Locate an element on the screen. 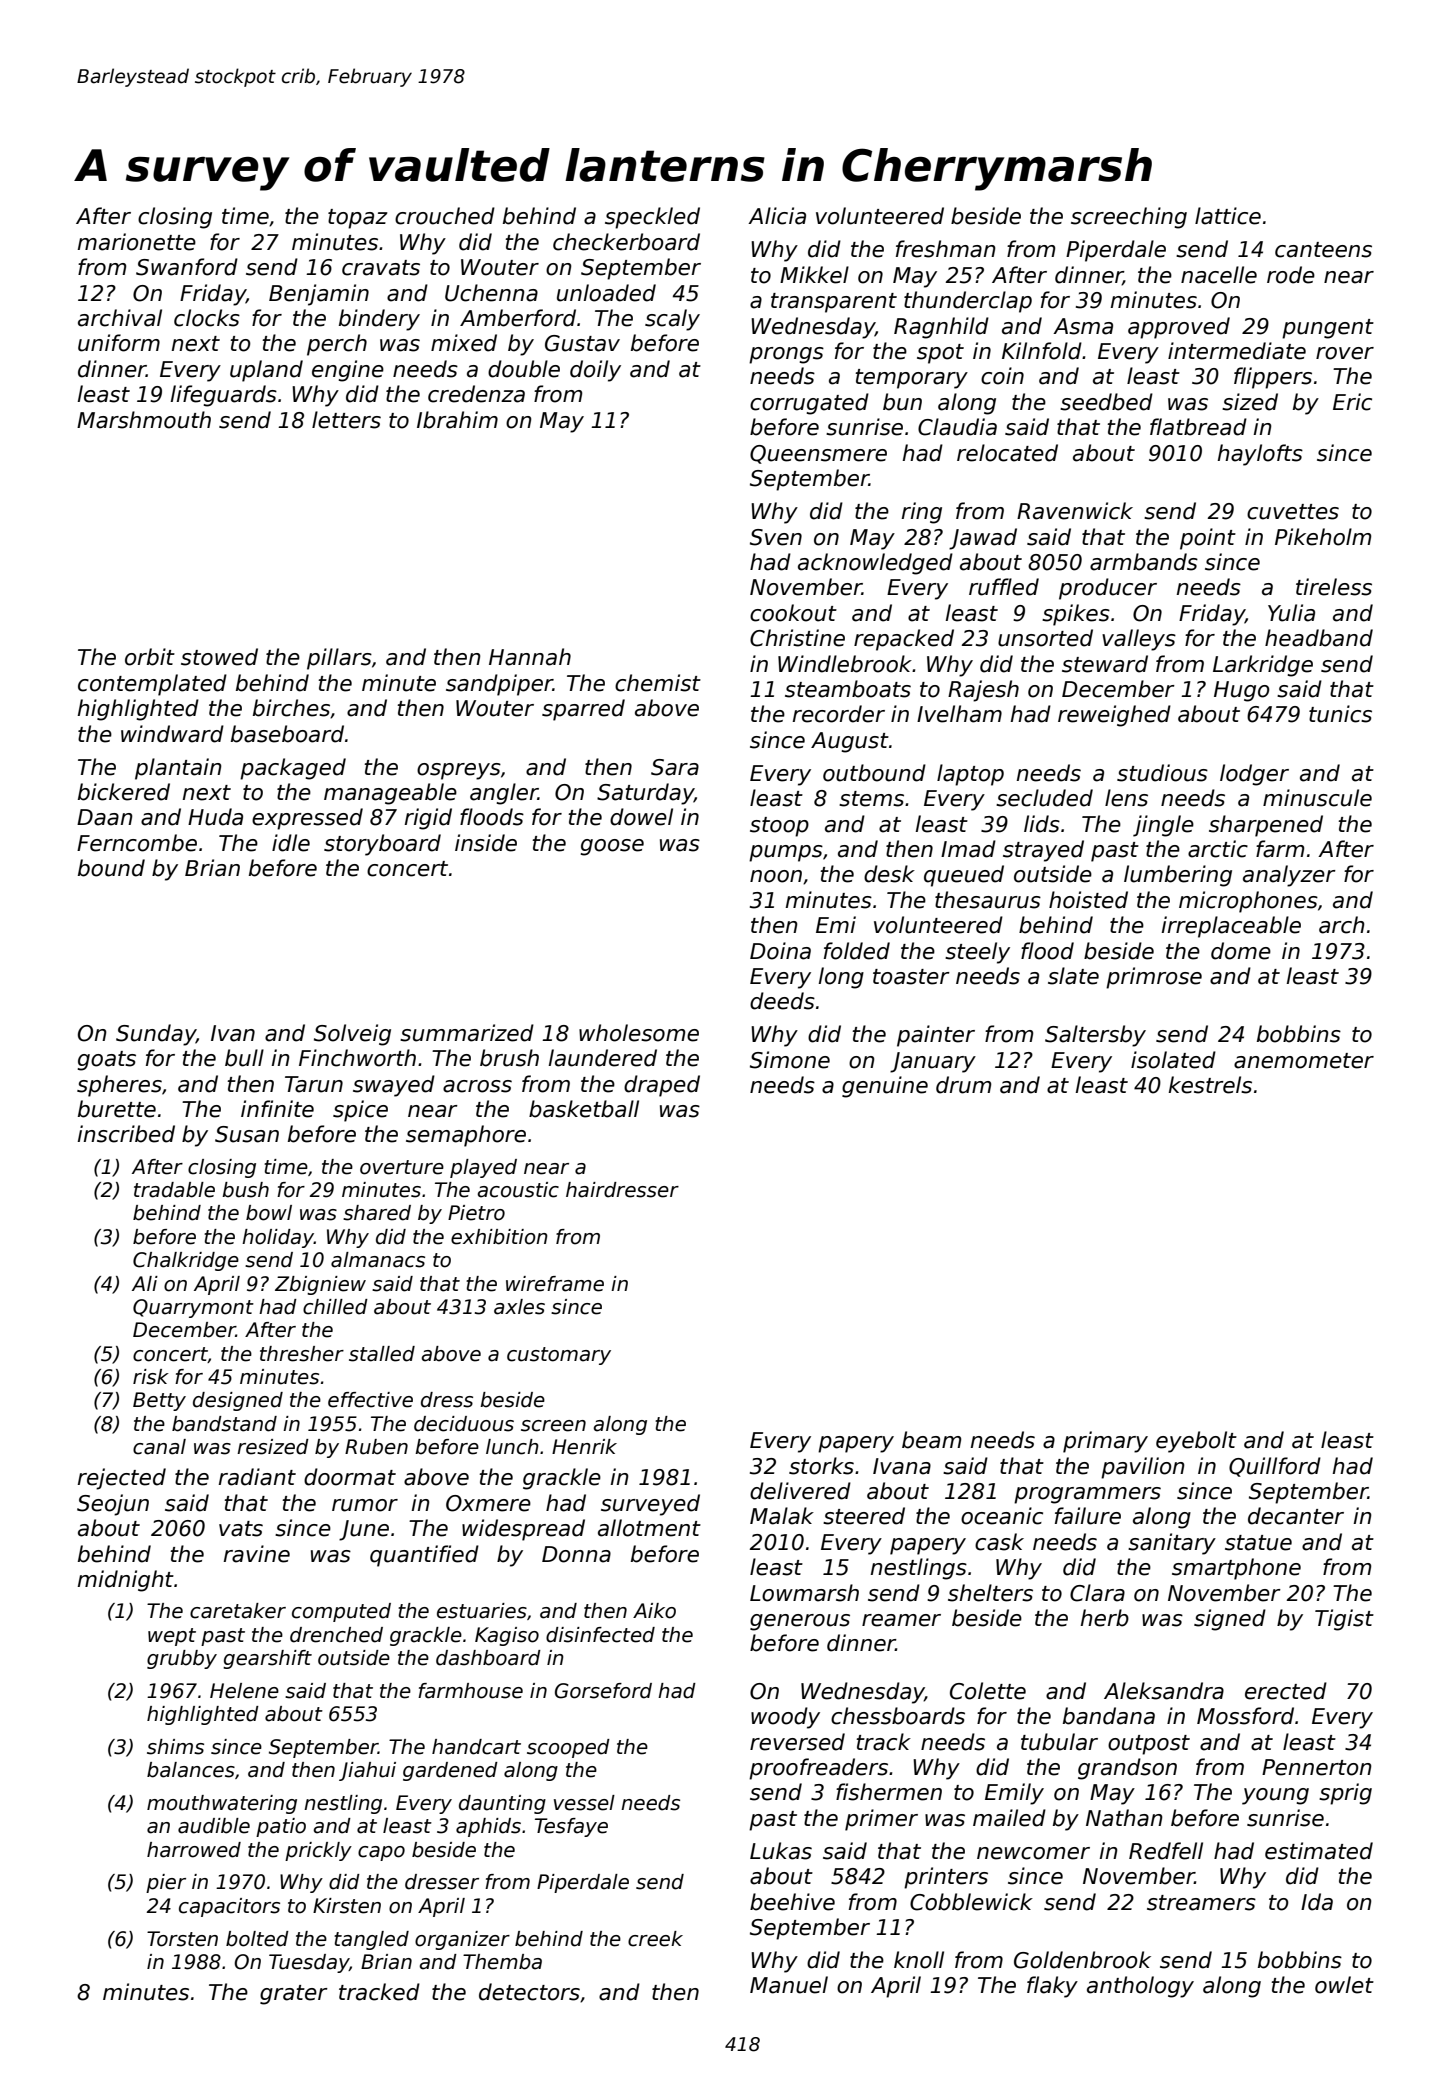  sanitary is located at coordinates (1172, 1544).
